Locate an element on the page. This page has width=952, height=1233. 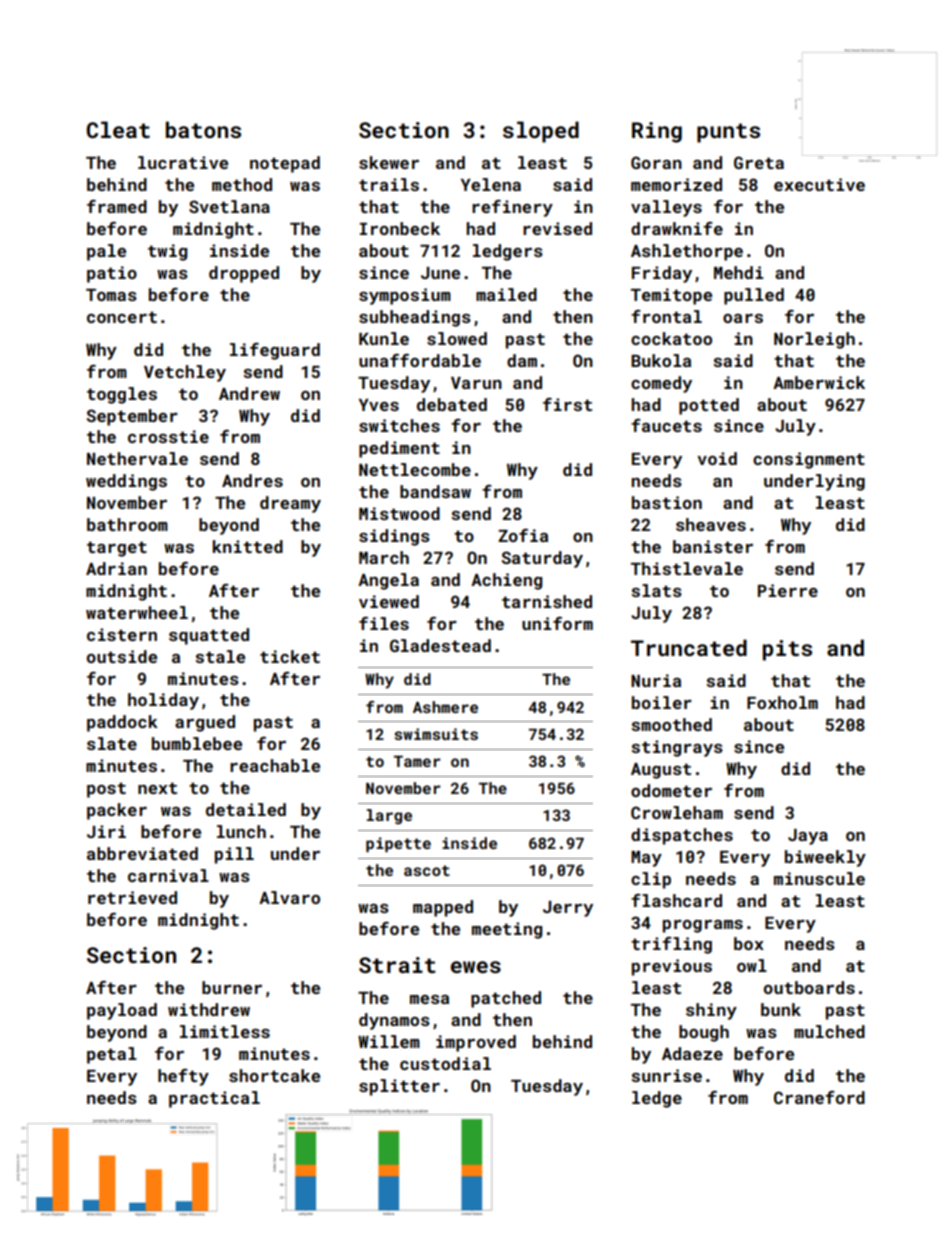
pits is located at coordinates (787, 650).
